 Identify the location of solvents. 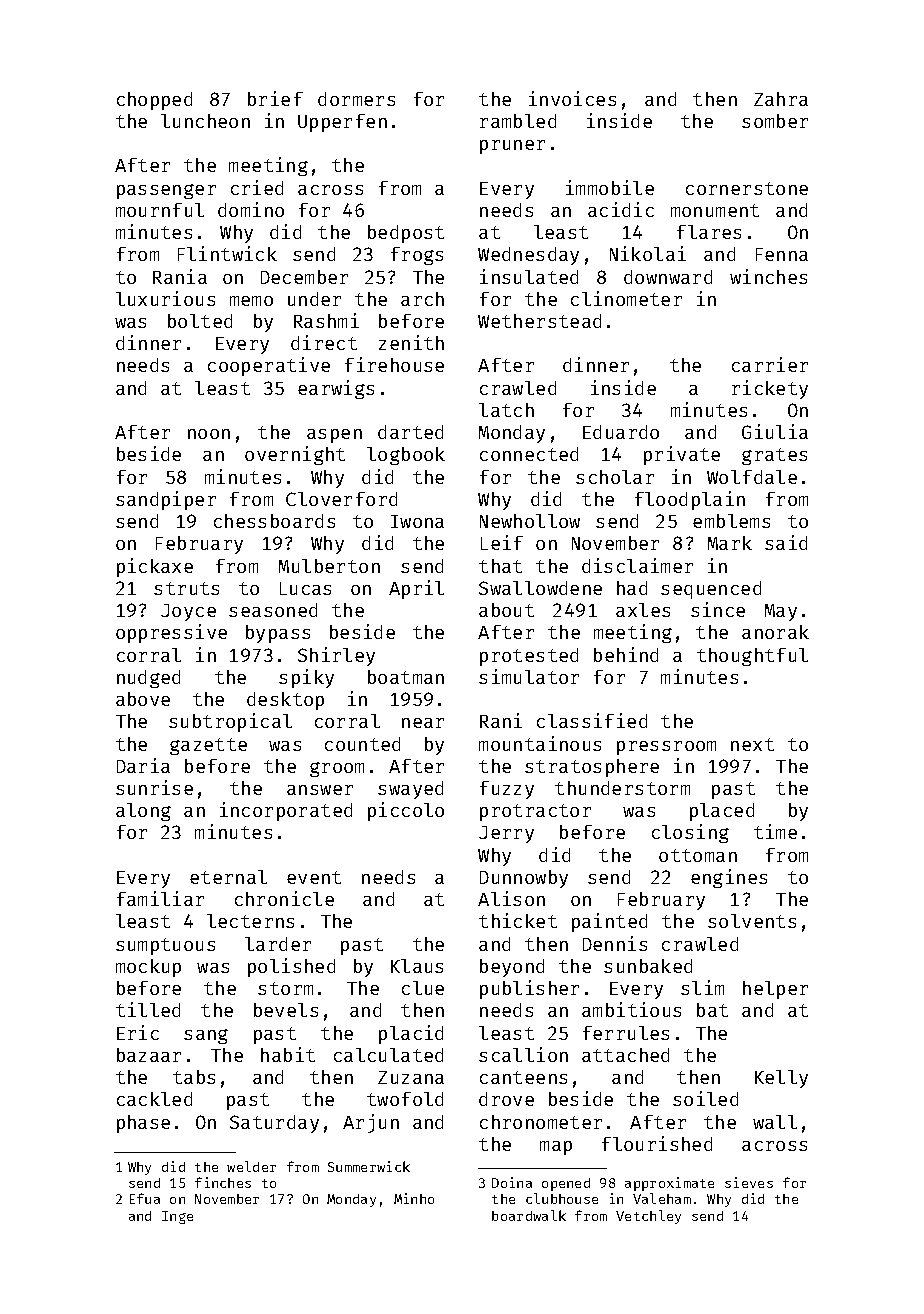
(752, 921).
